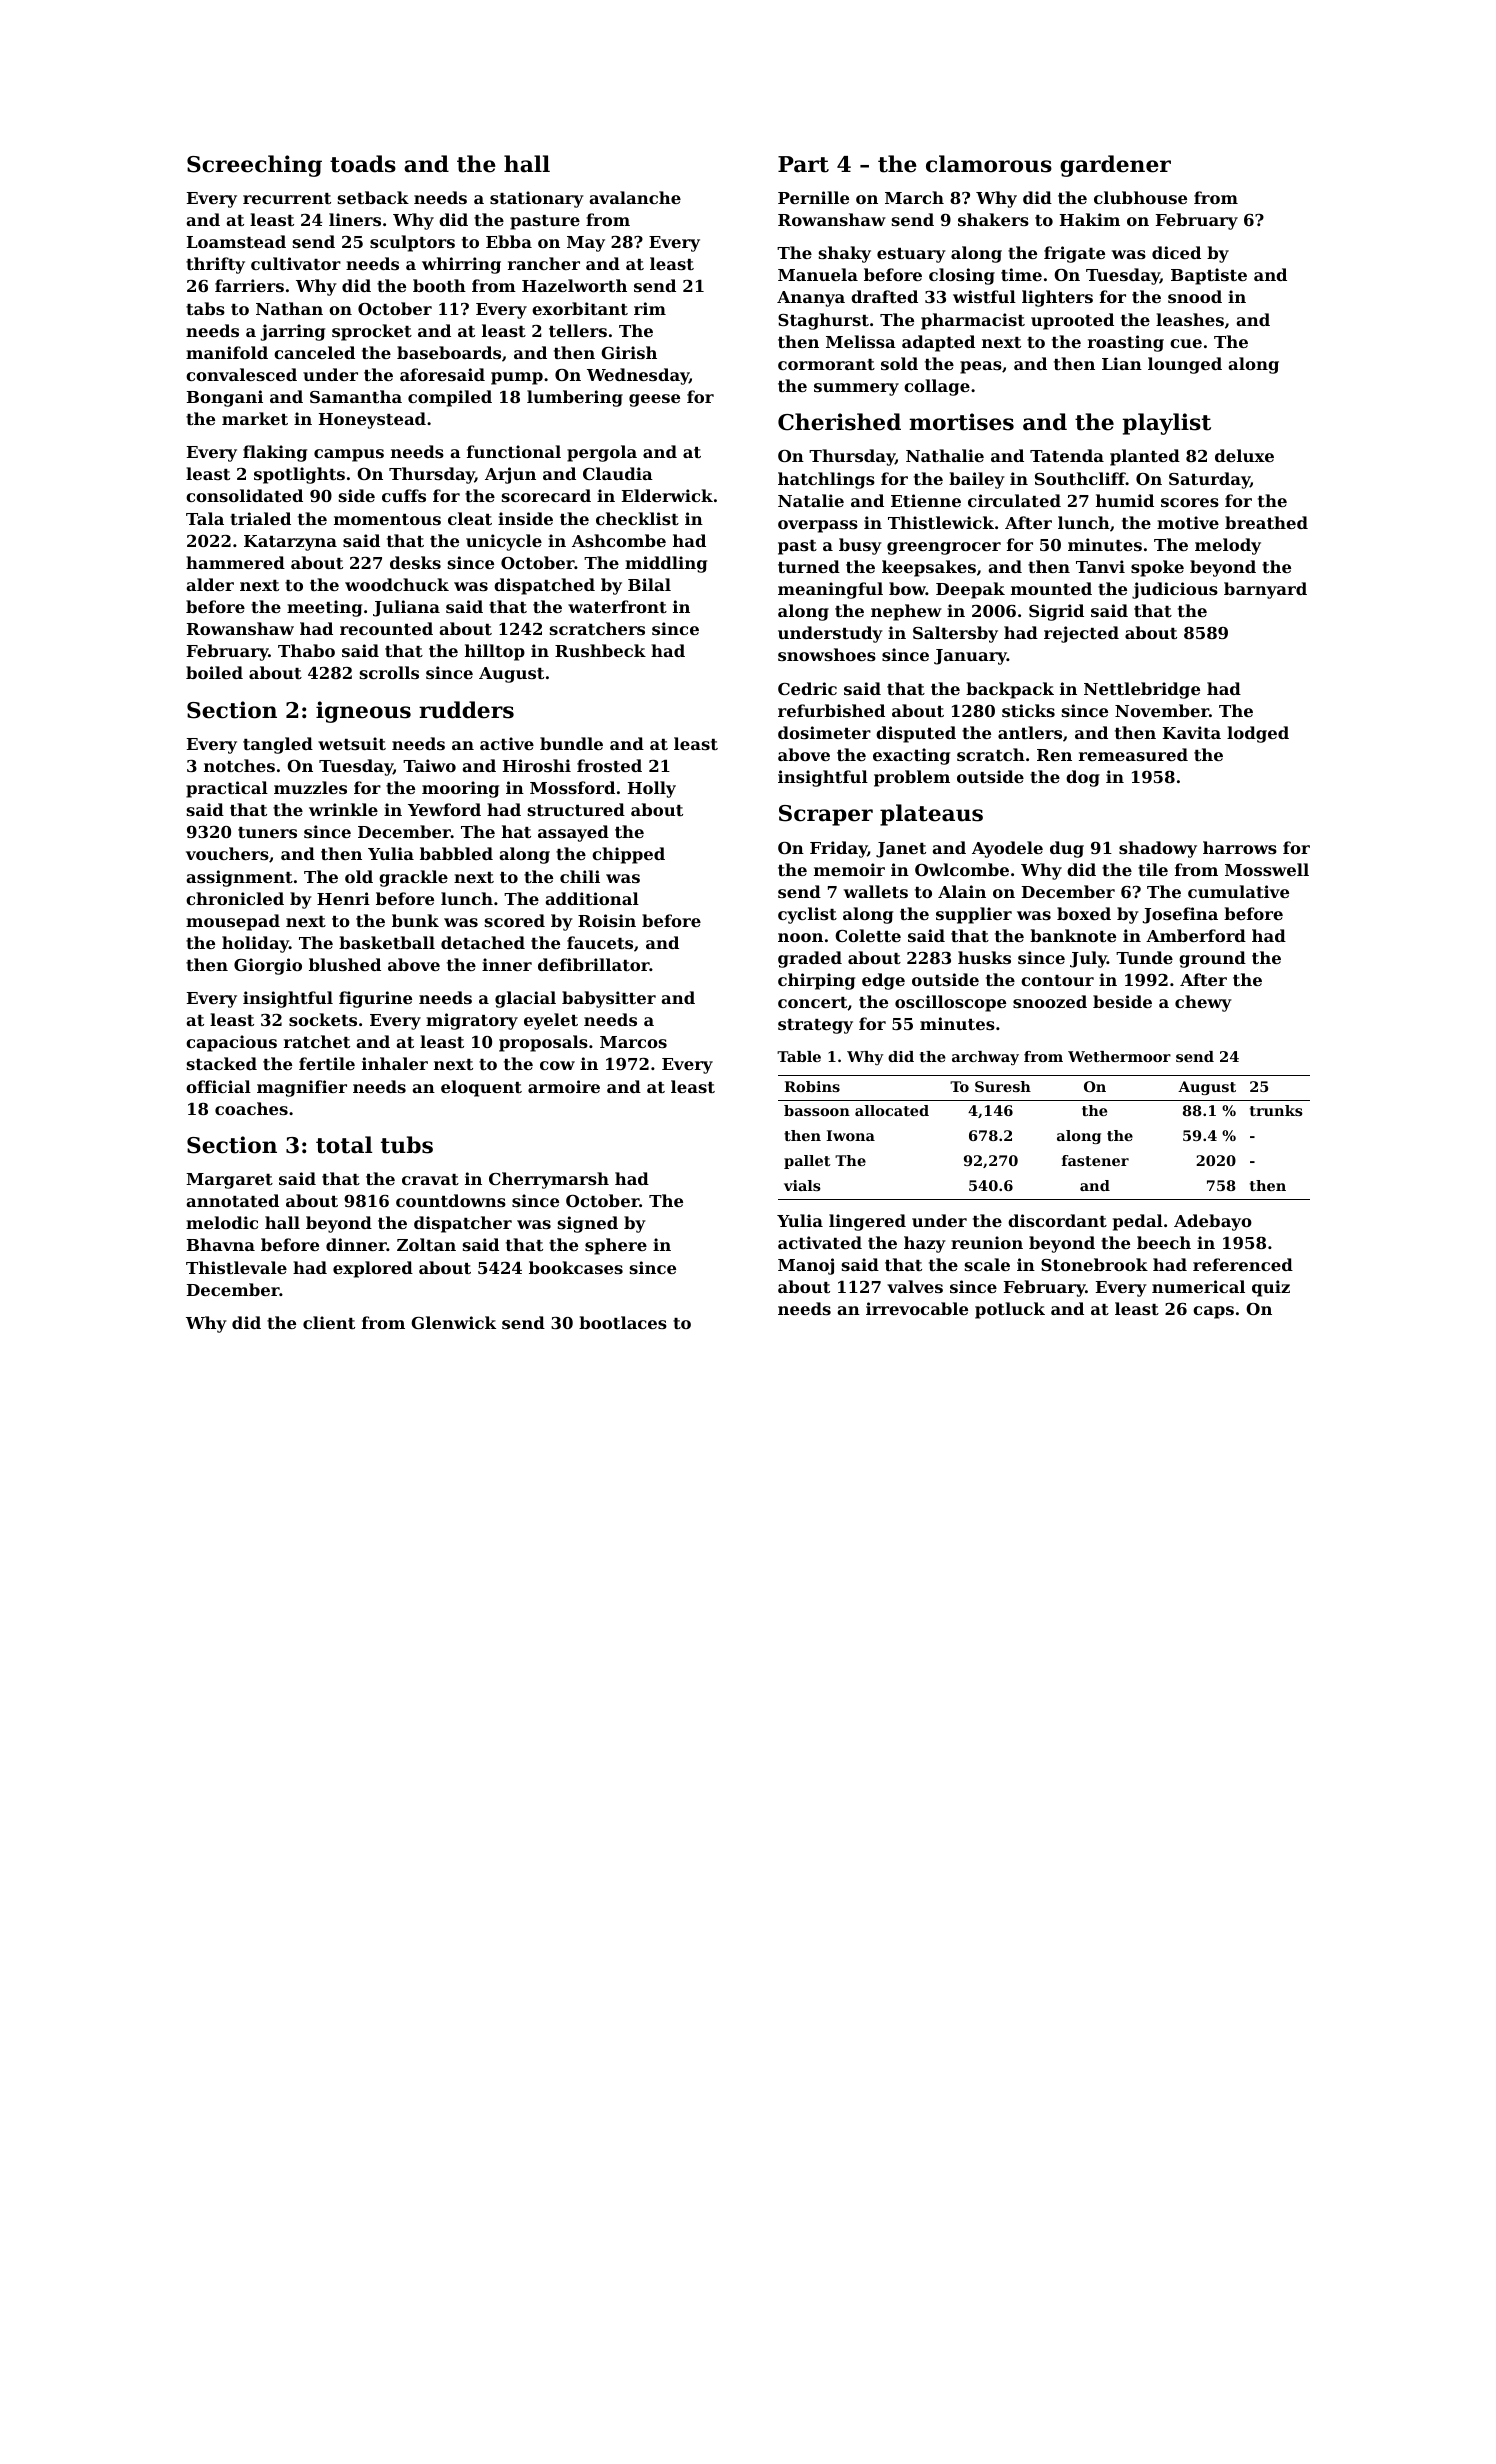 The height and width of the screenshot is (2464, 1496). Describe the element at coordinates (1185, 365) in the screenshot. I see `lounged` at that location.
